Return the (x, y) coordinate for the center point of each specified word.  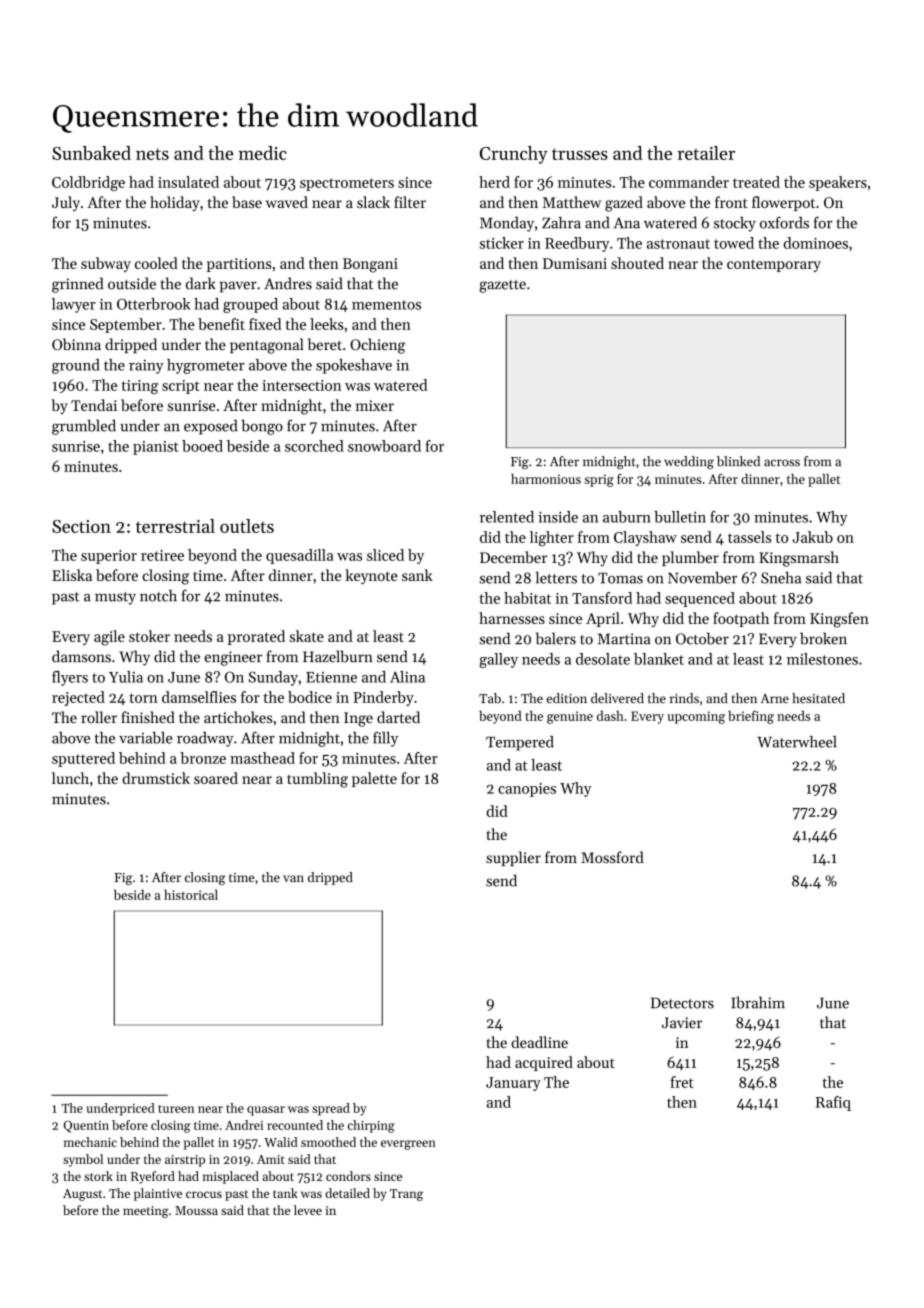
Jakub (813, 537)
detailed (347, 1193)
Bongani (370, 265)
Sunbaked (91, 153)
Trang (406, 1195)
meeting (146, 1212)
